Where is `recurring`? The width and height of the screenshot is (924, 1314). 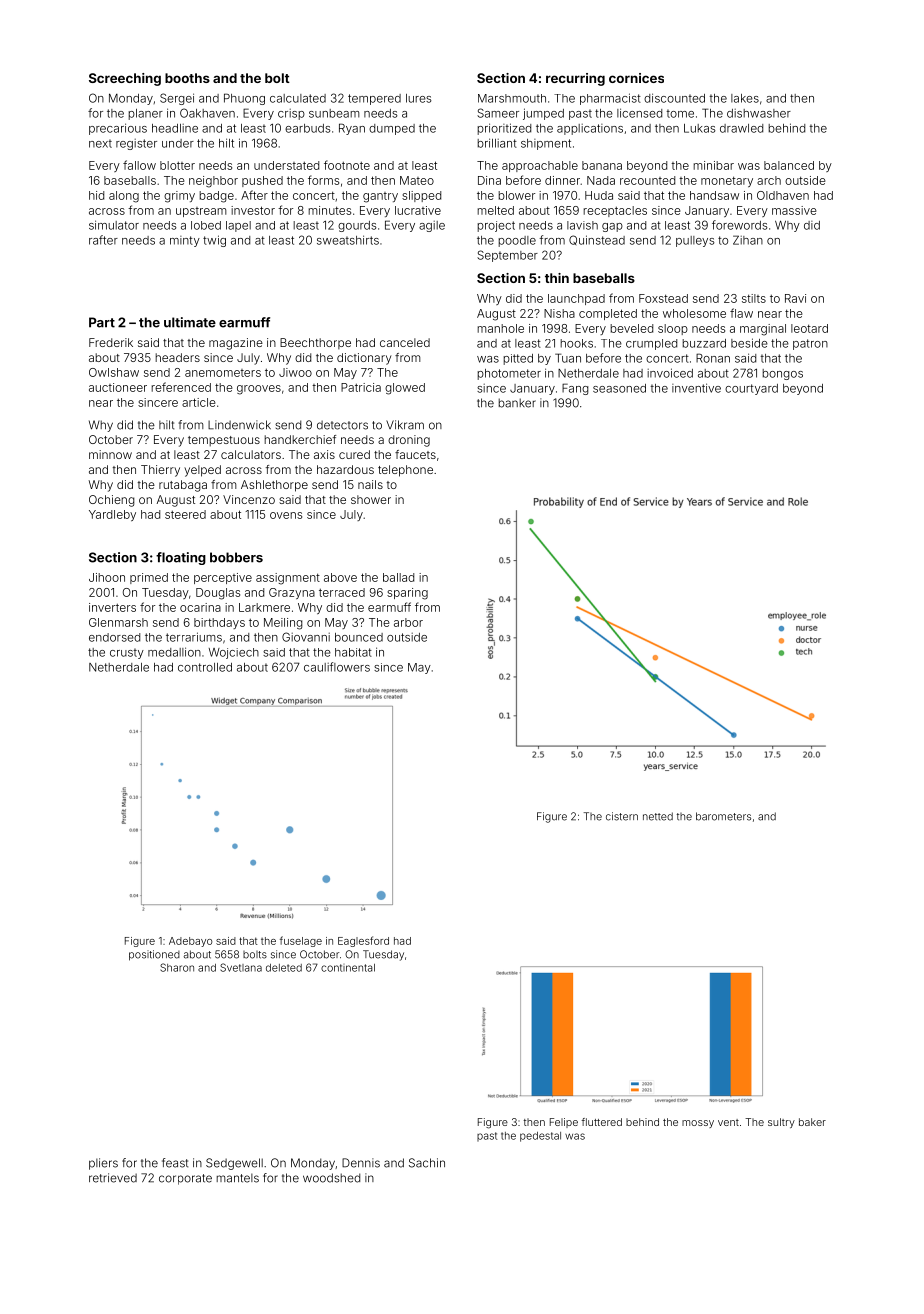 recurring is located at coordinates (575, 79).
